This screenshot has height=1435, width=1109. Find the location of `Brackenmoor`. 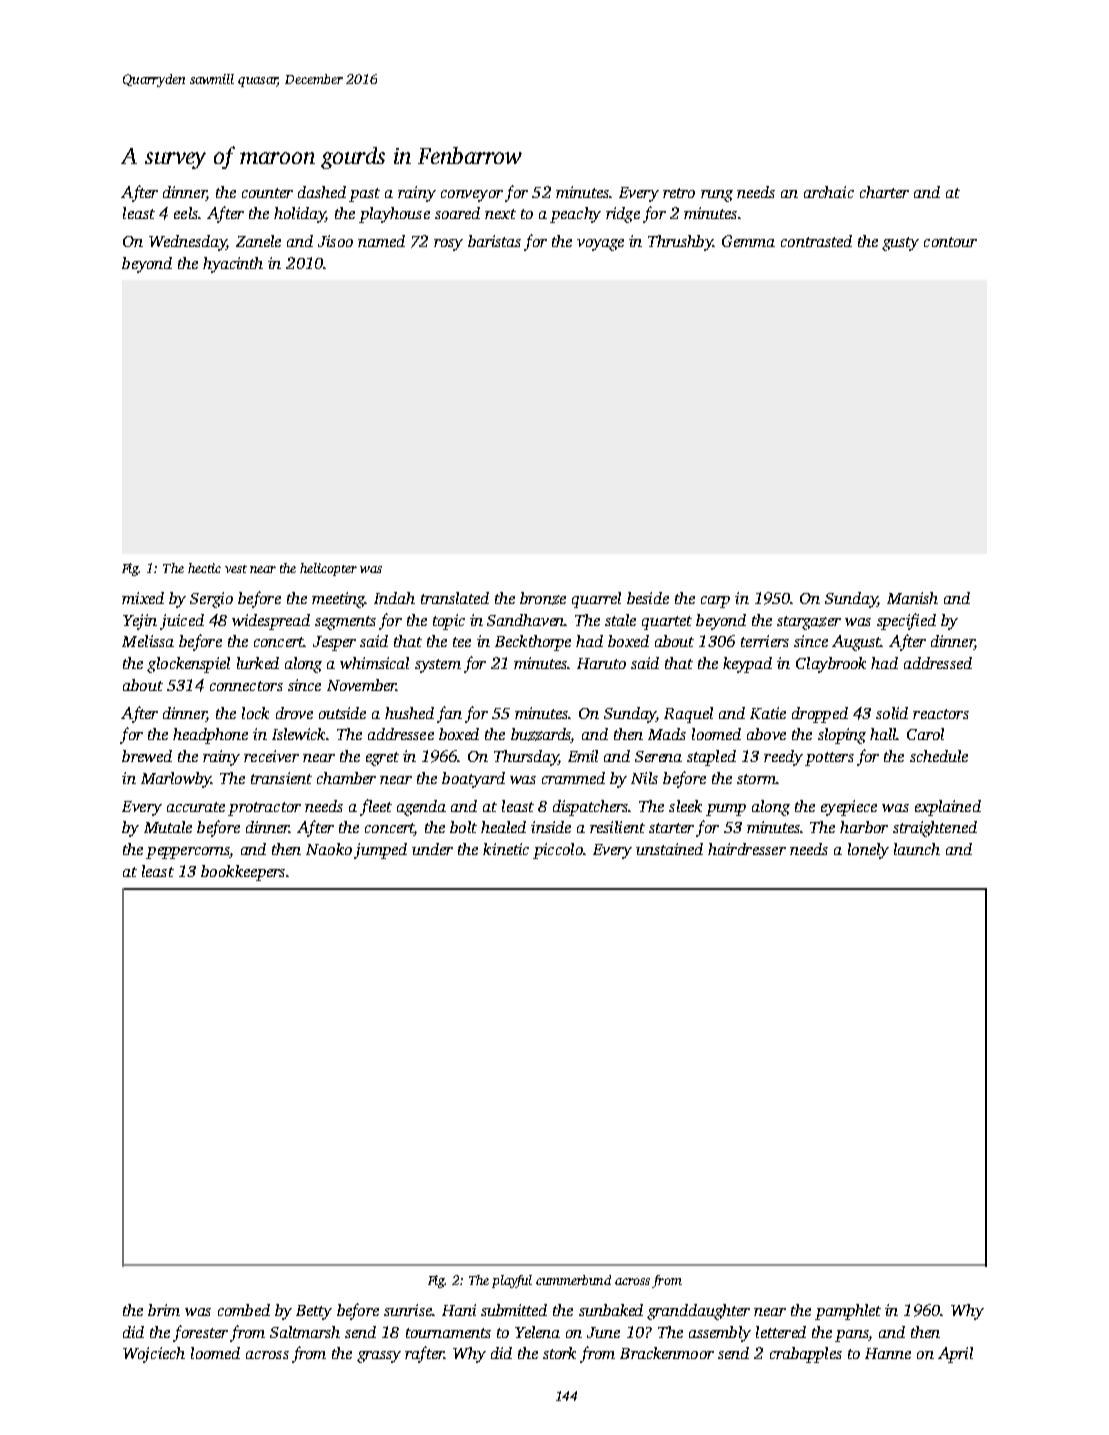

Brackenmoor is located at coordinates (667, 1353).
